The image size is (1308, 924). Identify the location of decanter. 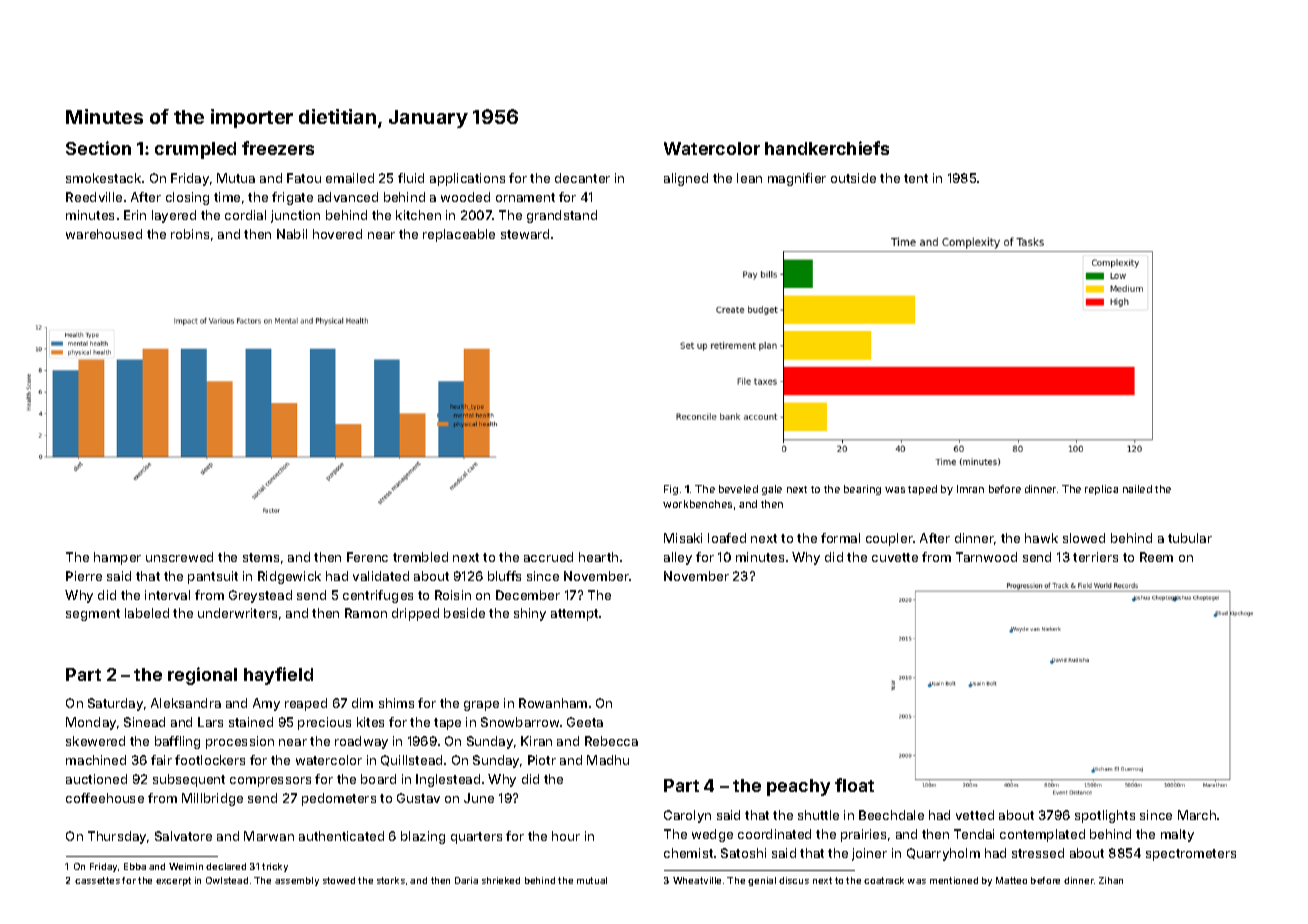
(582, 178).
